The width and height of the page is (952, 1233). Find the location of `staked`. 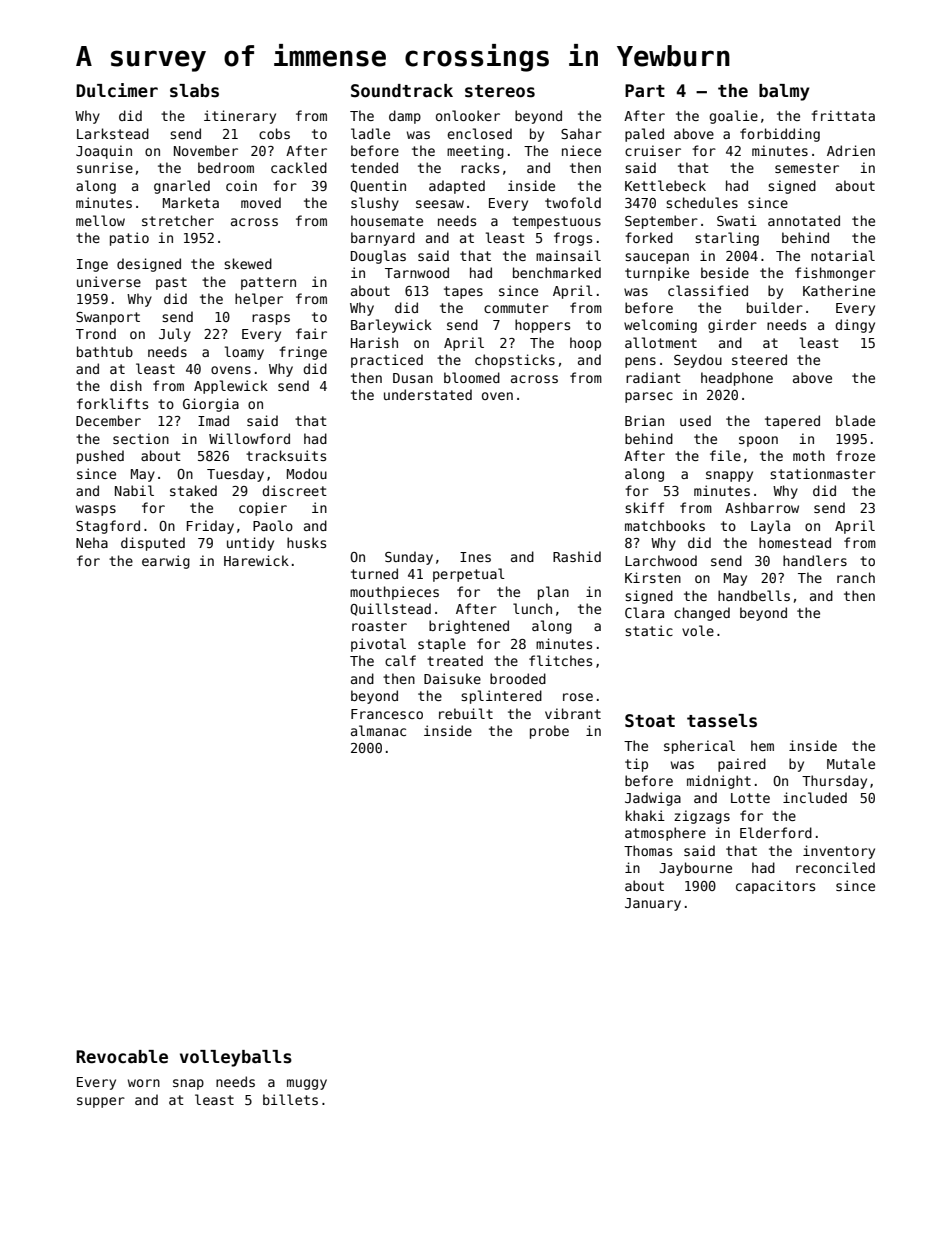

staked is located at coordinates (193, 490).
